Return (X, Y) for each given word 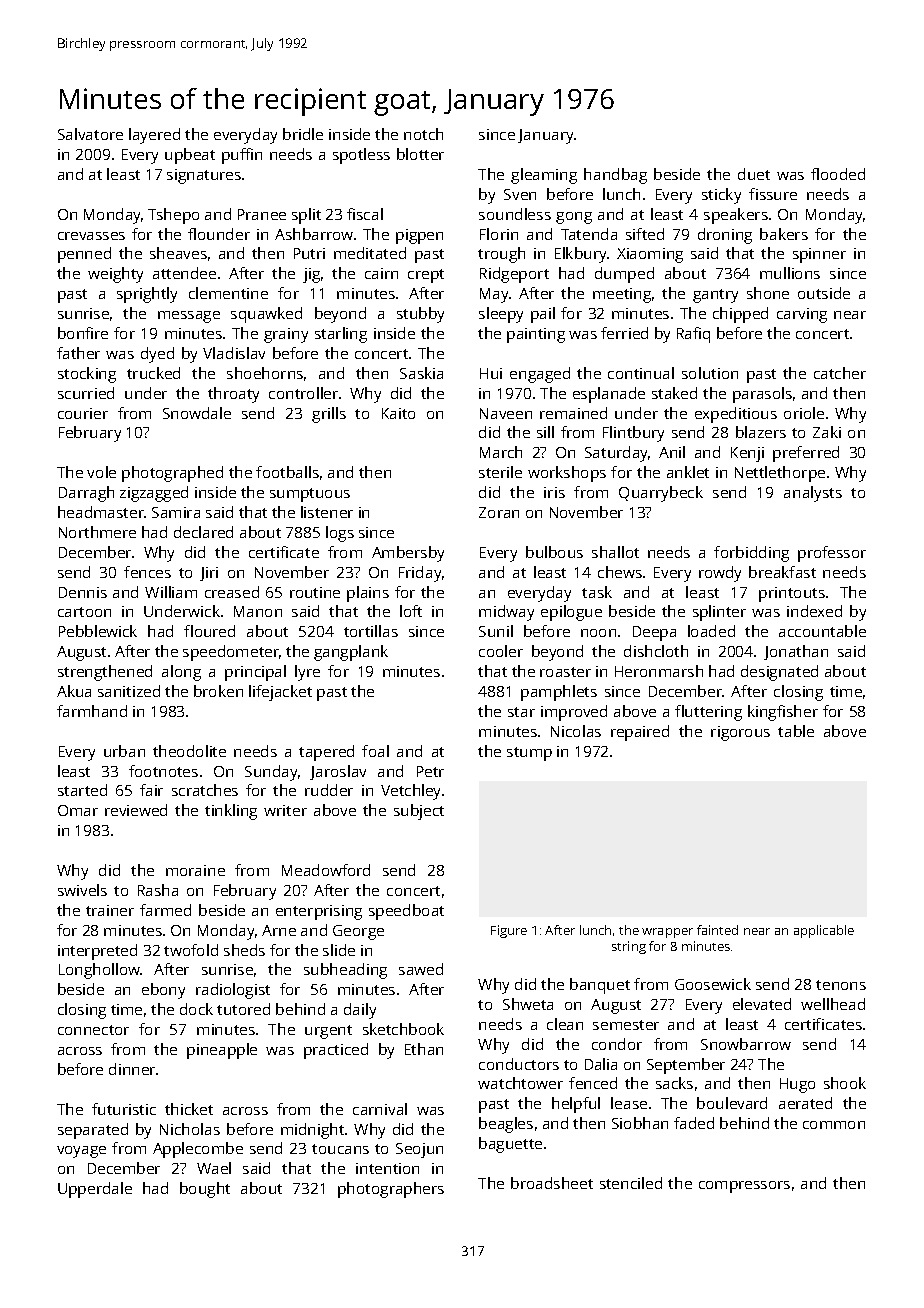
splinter (719, 613)
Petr (430, 771)
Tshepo (173, 216)
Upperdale (95, 1190)
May (494, 295)
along (181, 673)
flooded (838, 174)
